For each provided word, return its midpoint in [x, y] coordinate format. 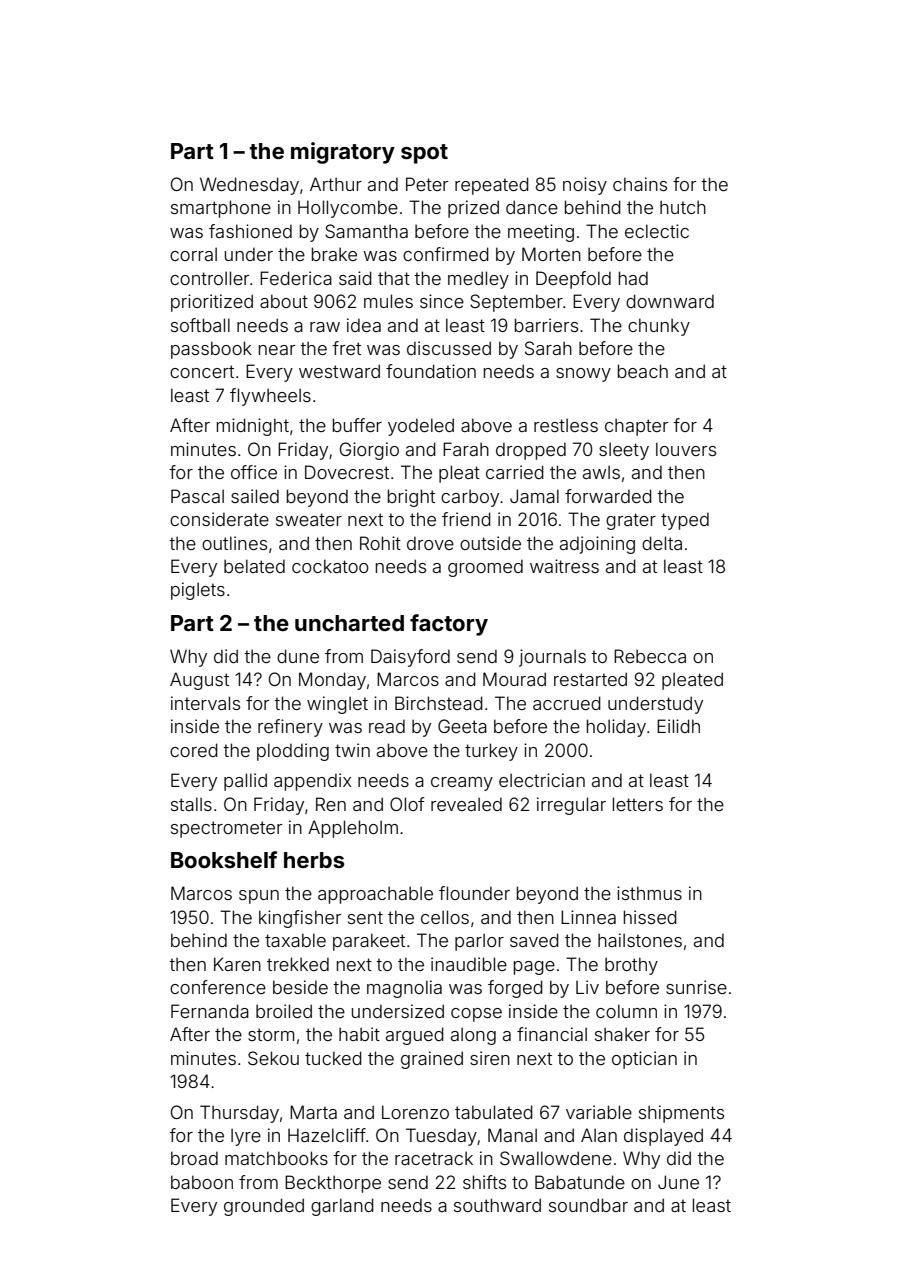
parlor [479, 942]
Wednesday [249, 186]
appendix [313, 782]
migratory [343, 153]
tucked [333, 1058]
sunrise [696, 987]
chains [640, 184]
